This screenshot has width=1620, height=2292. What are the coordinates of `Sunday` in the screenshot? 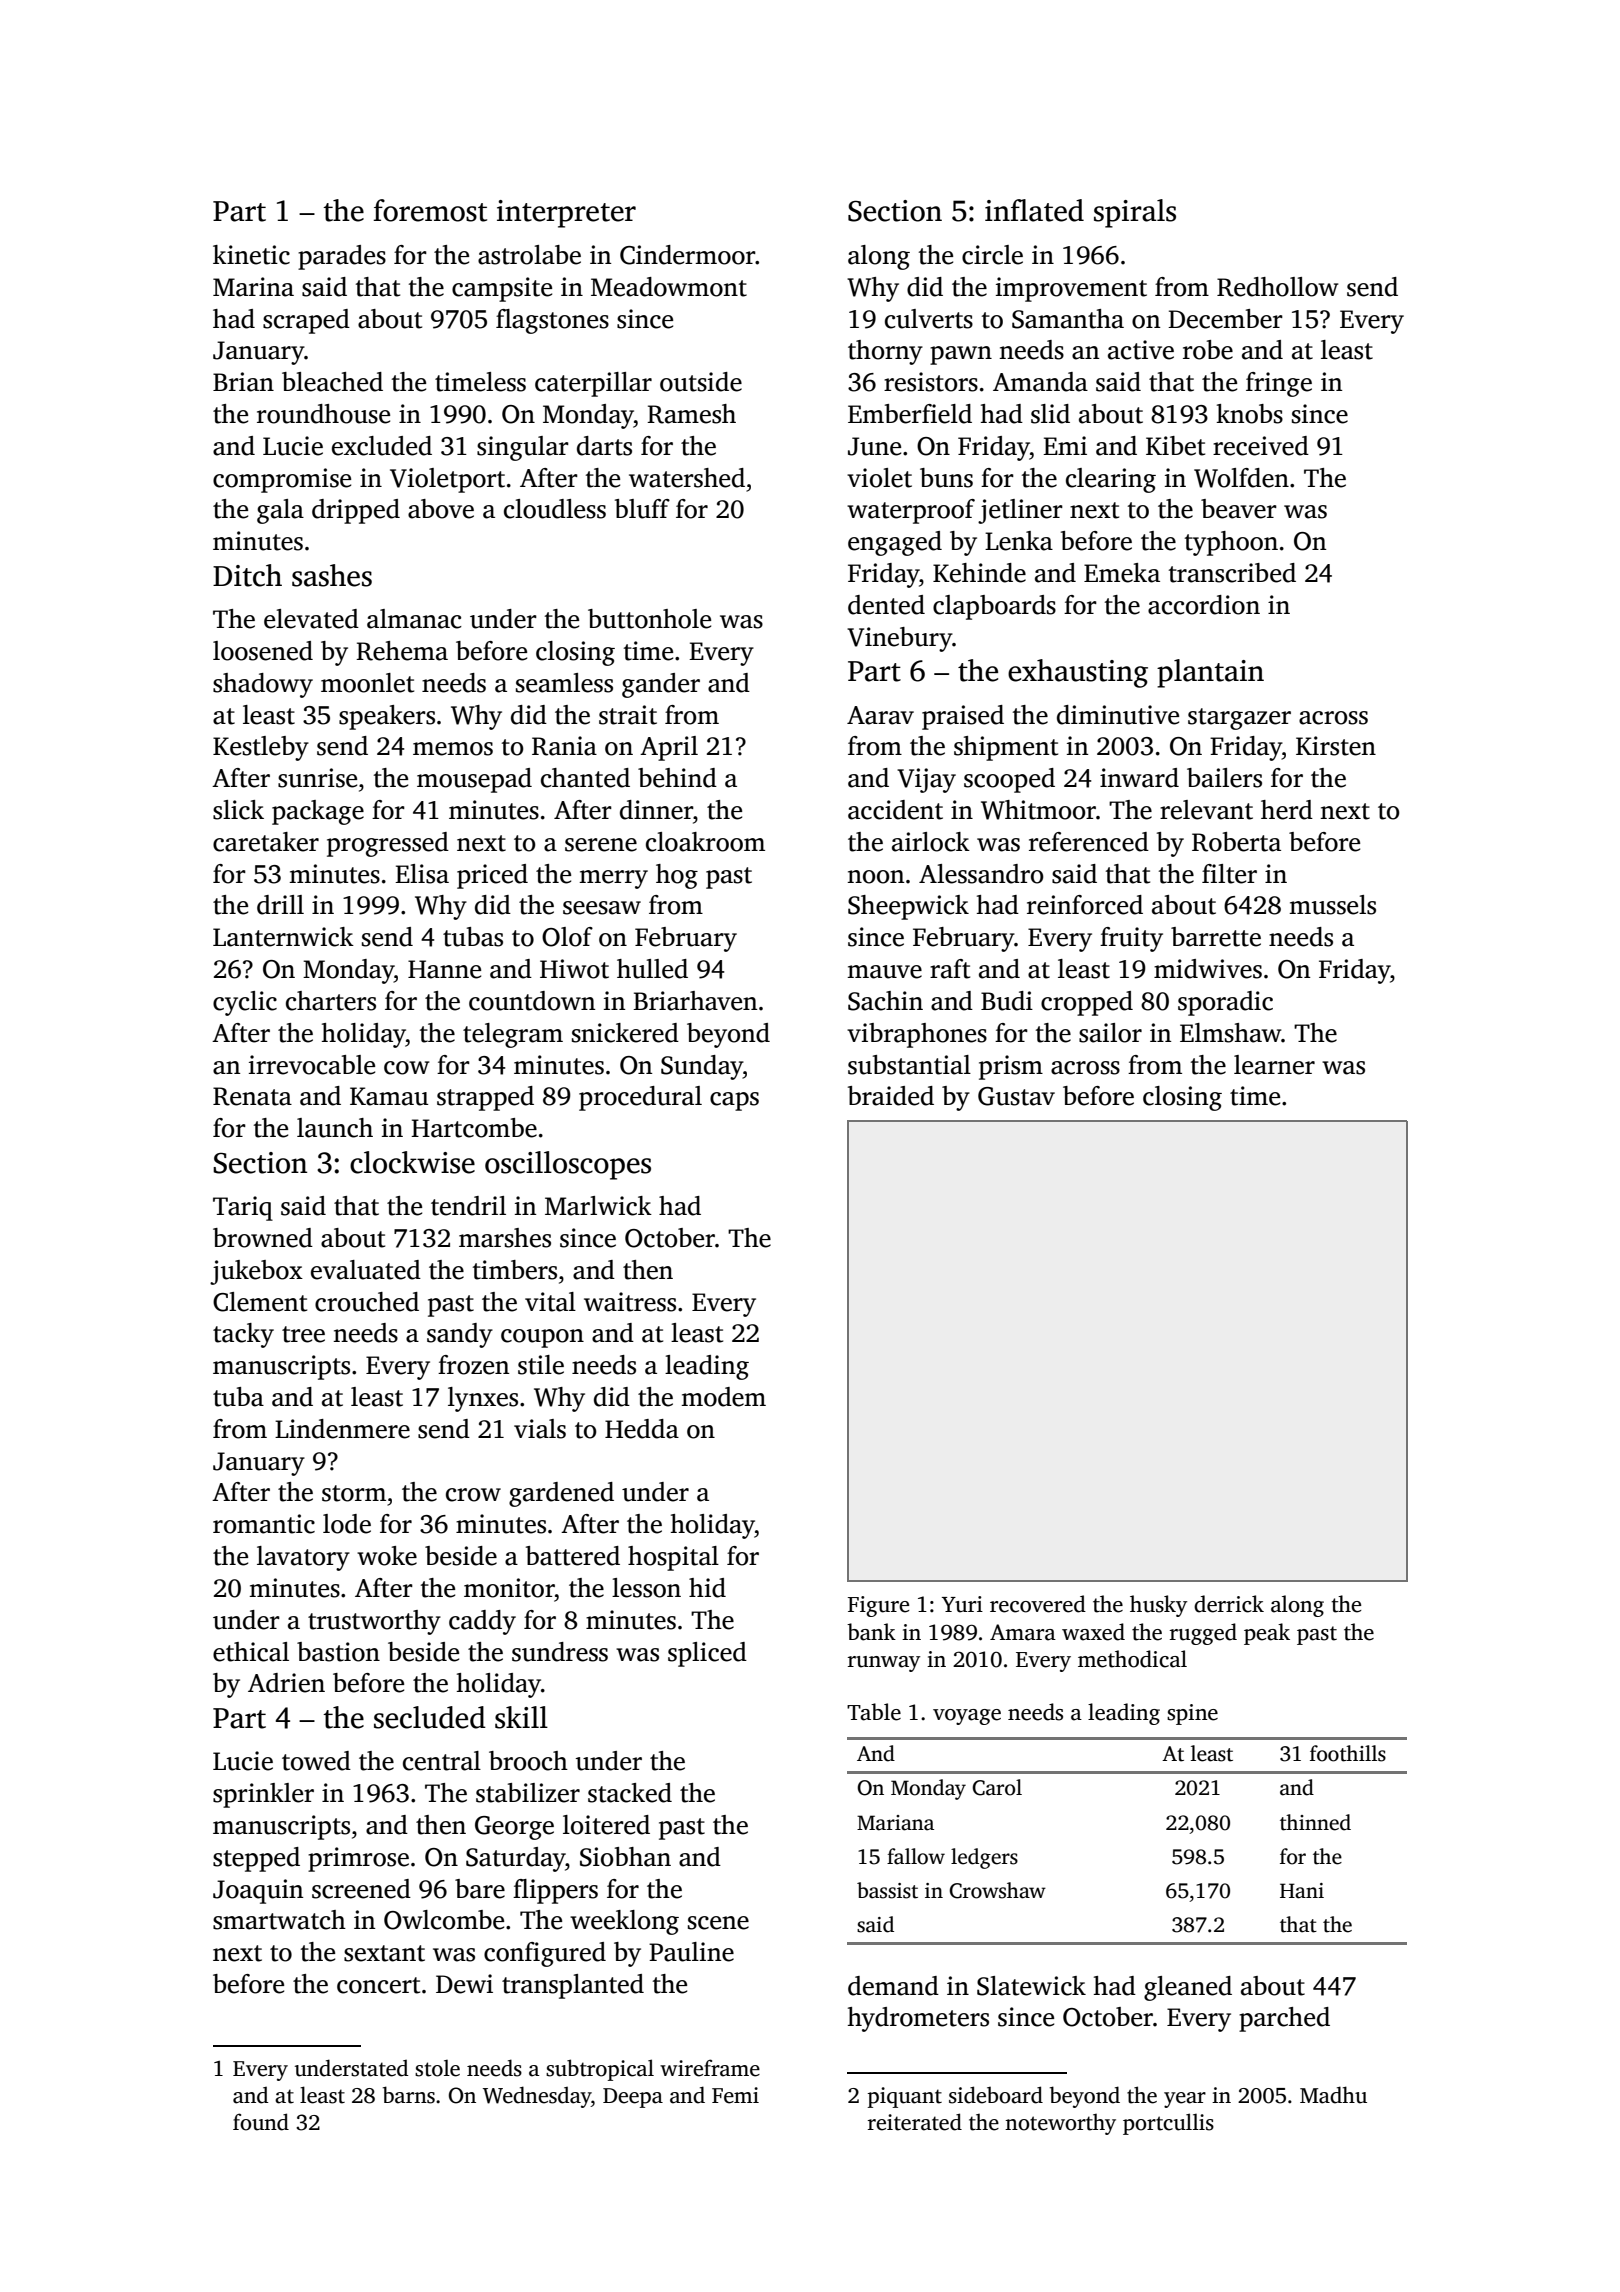 It's located at (702, 1067).
